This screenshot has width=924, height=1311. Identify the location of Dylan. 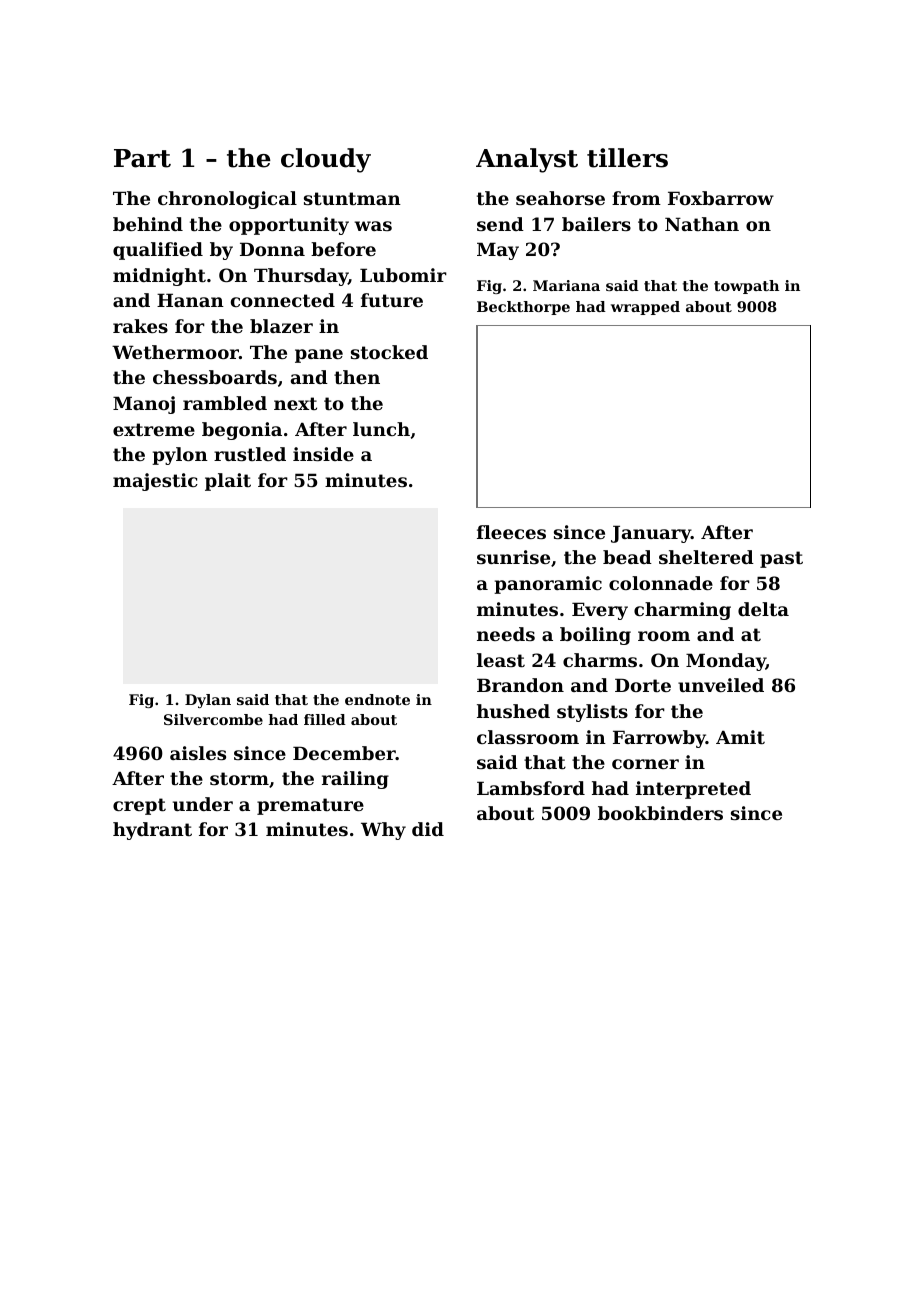
(208, 701).
